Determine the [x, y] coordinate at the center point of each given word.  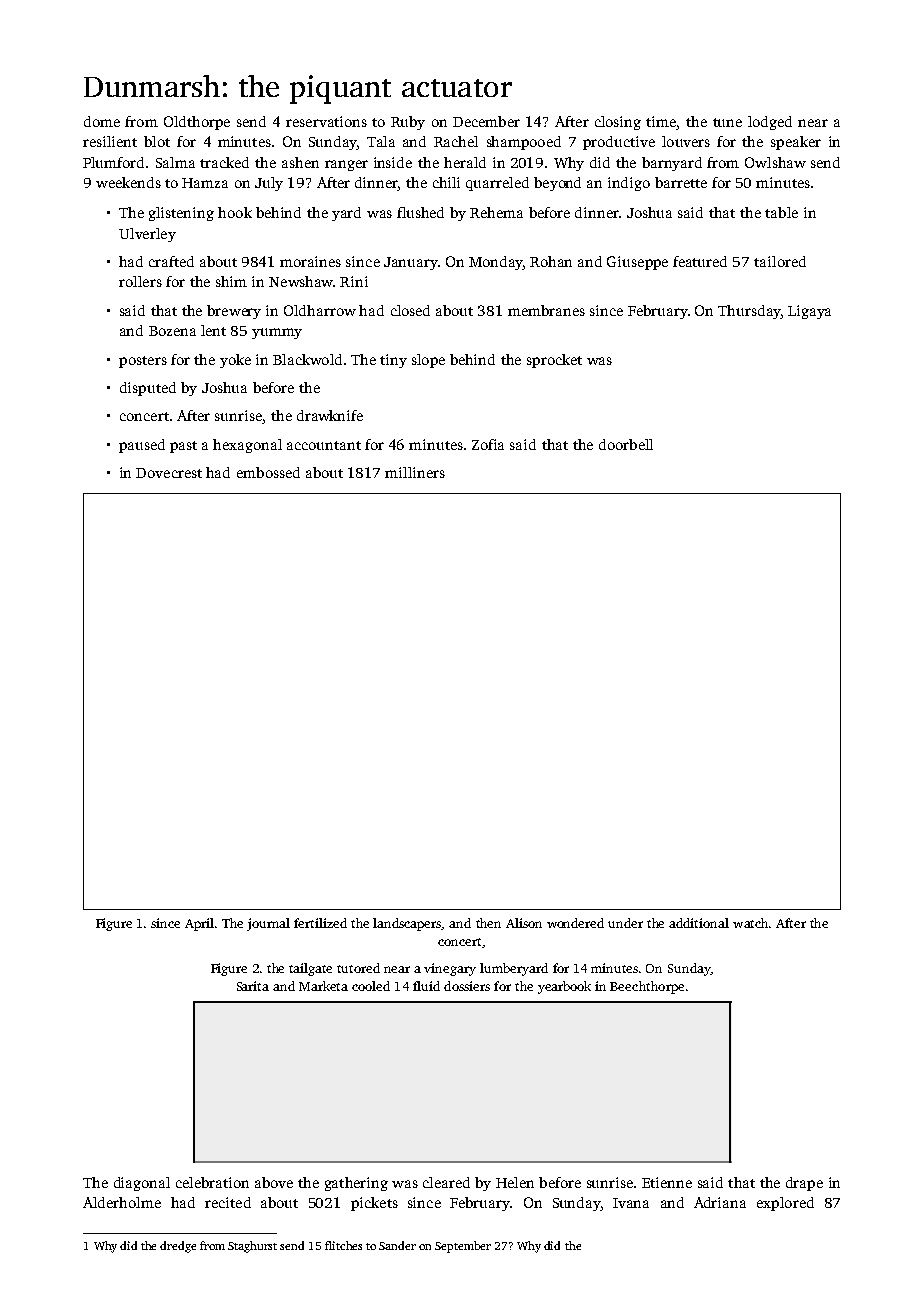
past [183, 447]
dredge [178, 1247]
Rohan [551, 261]
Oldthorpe [197, 123]
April [199, 924]
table [781, 212]
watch [750, 923]
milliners [415, 472]
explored [785, 1204]
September [463, 1247]
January [411, 263]
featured [700, 261]
